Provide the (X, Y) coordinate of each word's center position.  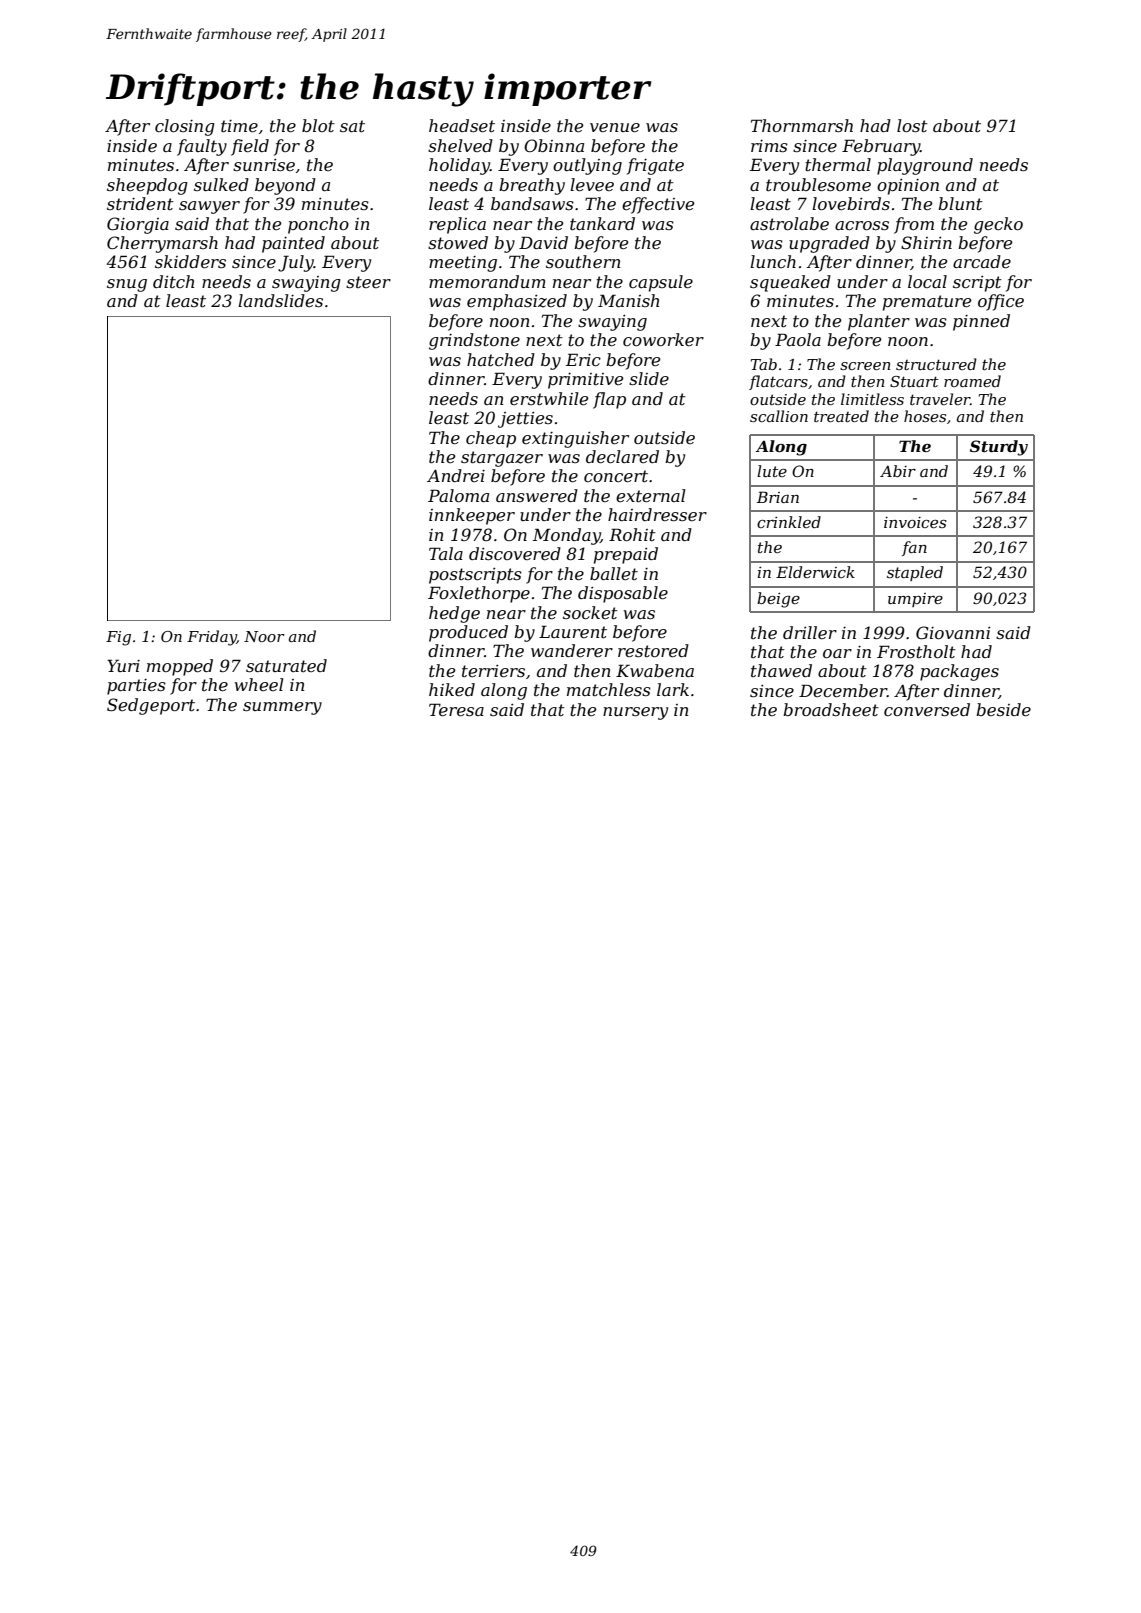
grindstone (474, 341)
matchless (609, 689)
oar (837, 653)
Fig (118, 638)
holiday (459, 166)
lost (912, 125)
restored (653, 650)
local (927, 281)
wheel (258, 684)
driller (810, 632)
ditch (173, 281)
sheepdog (147, 186)
